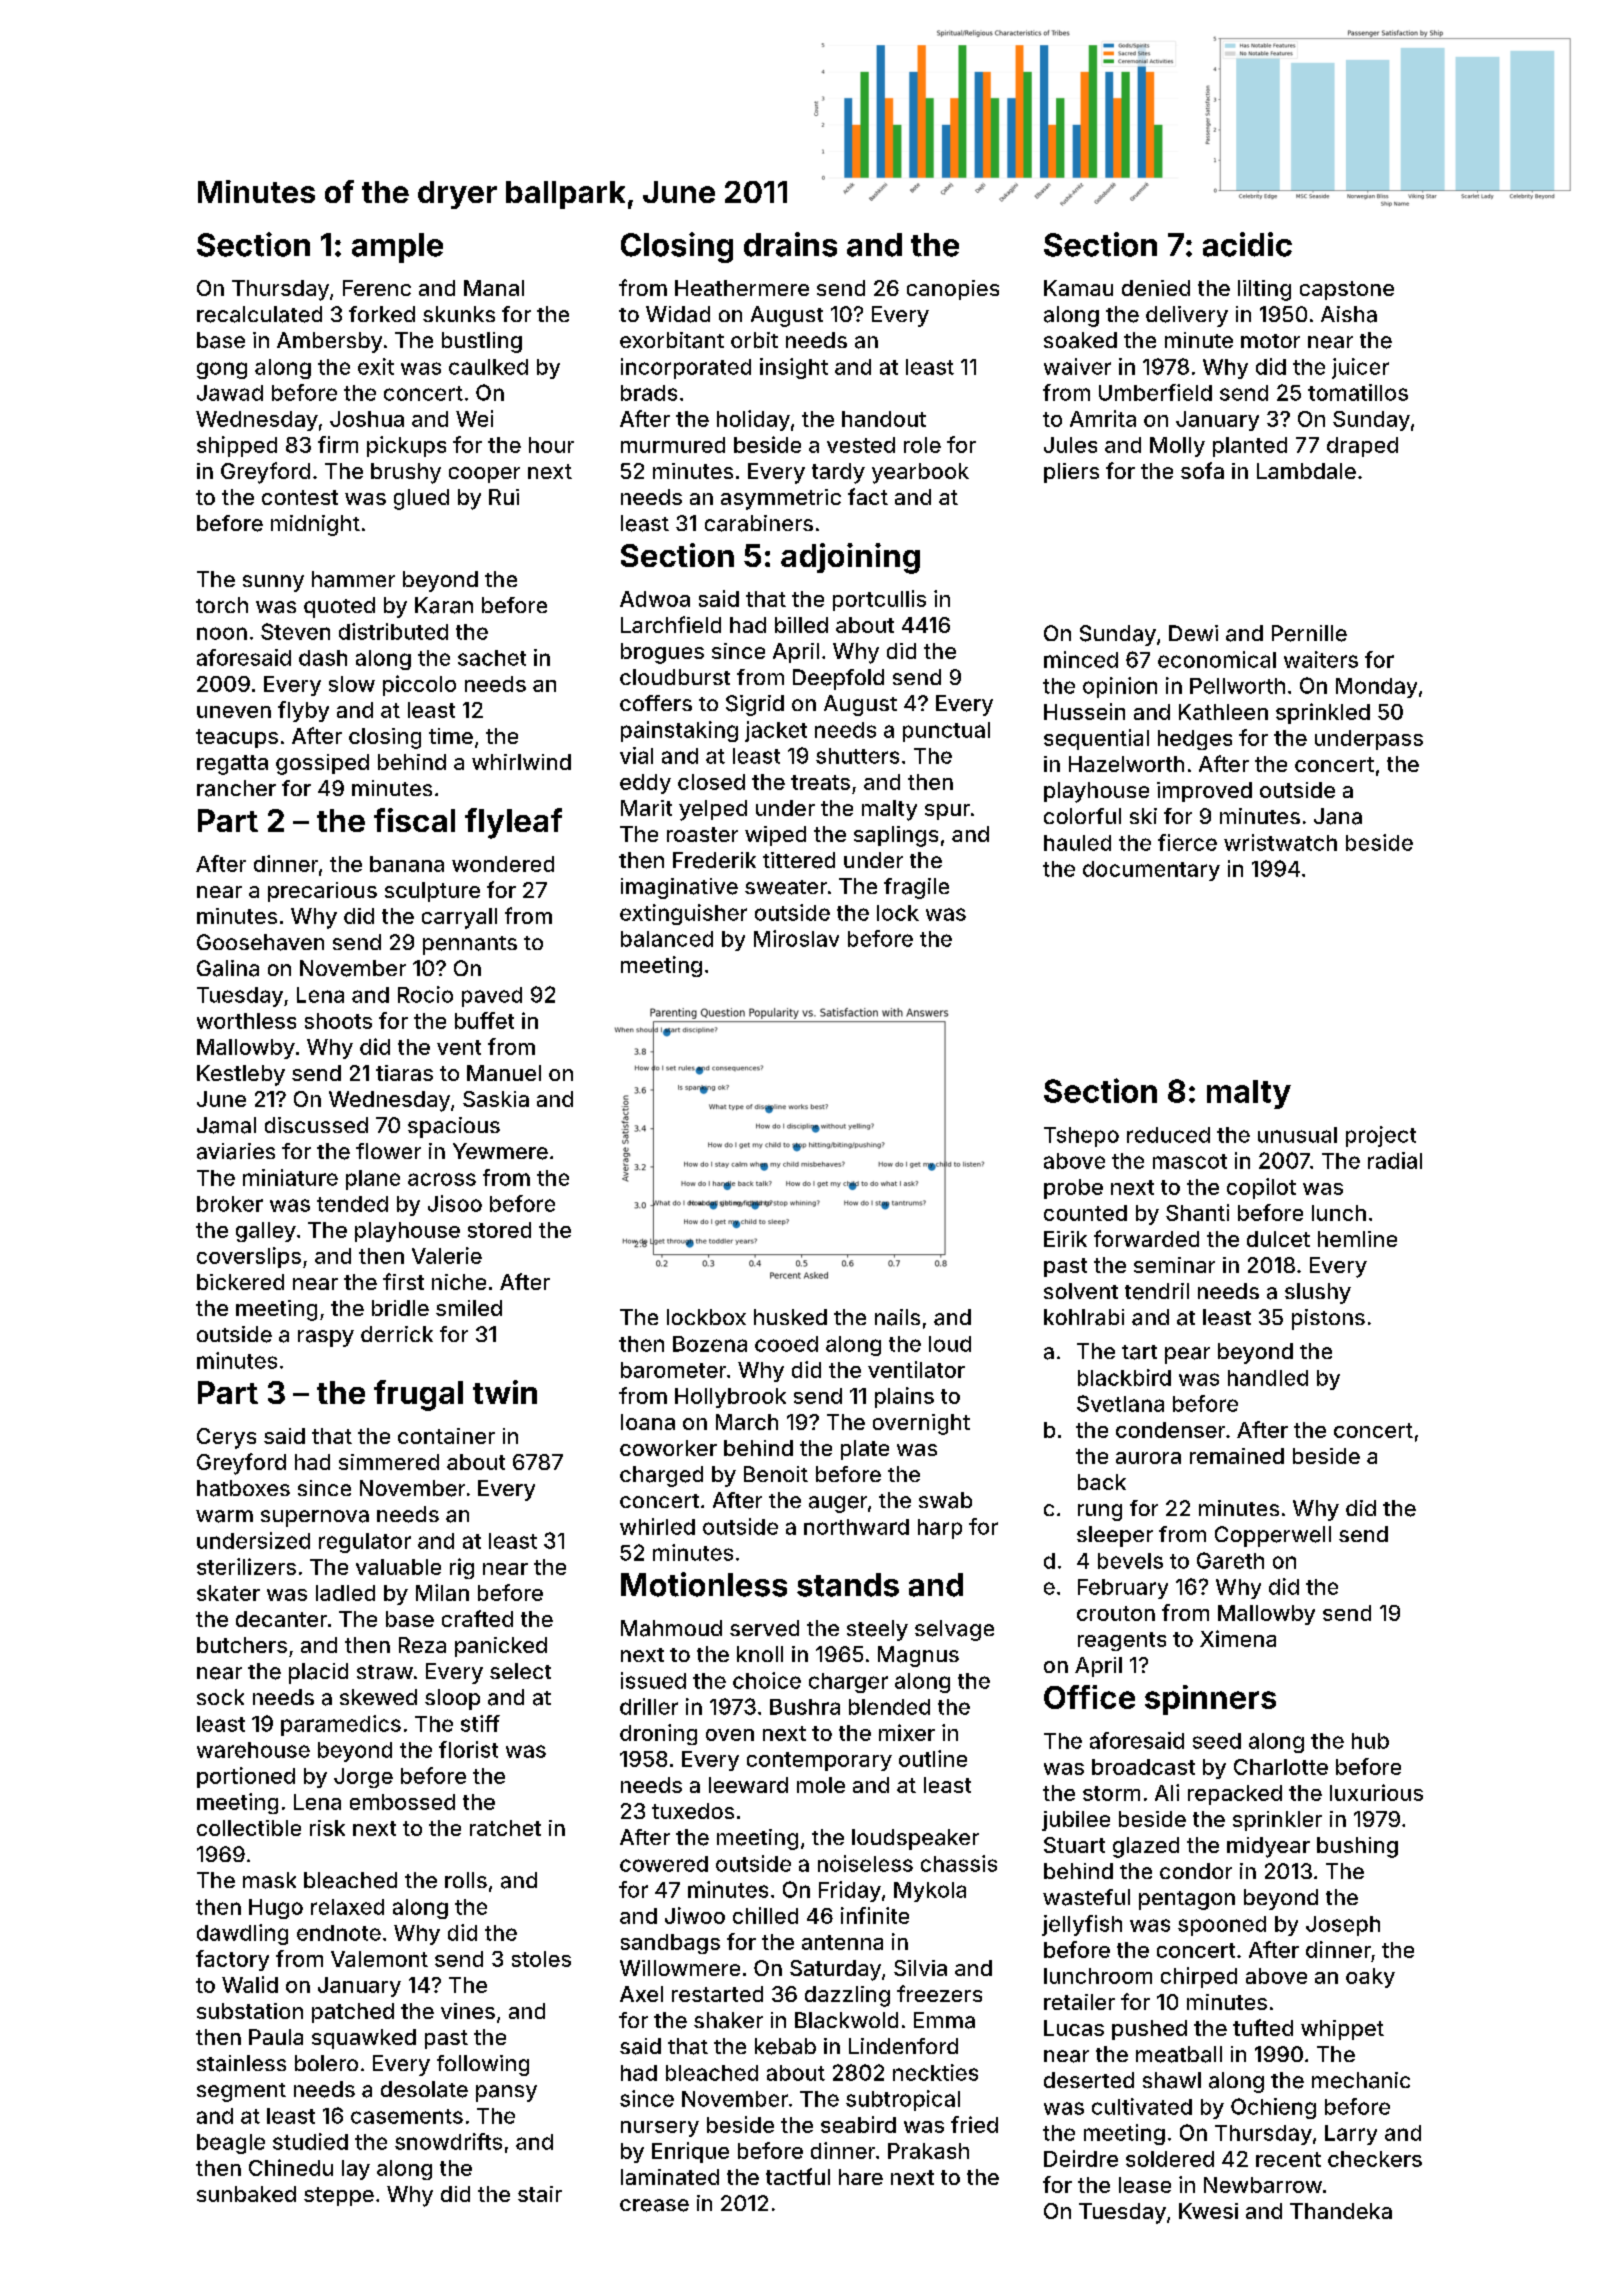 Image resolution: width=1620 pixels, height=2292 pixels. What do you see at coordinates (316, 1125) in the screenshot?
I see `discussed` at bounding box center [316, 1125].
